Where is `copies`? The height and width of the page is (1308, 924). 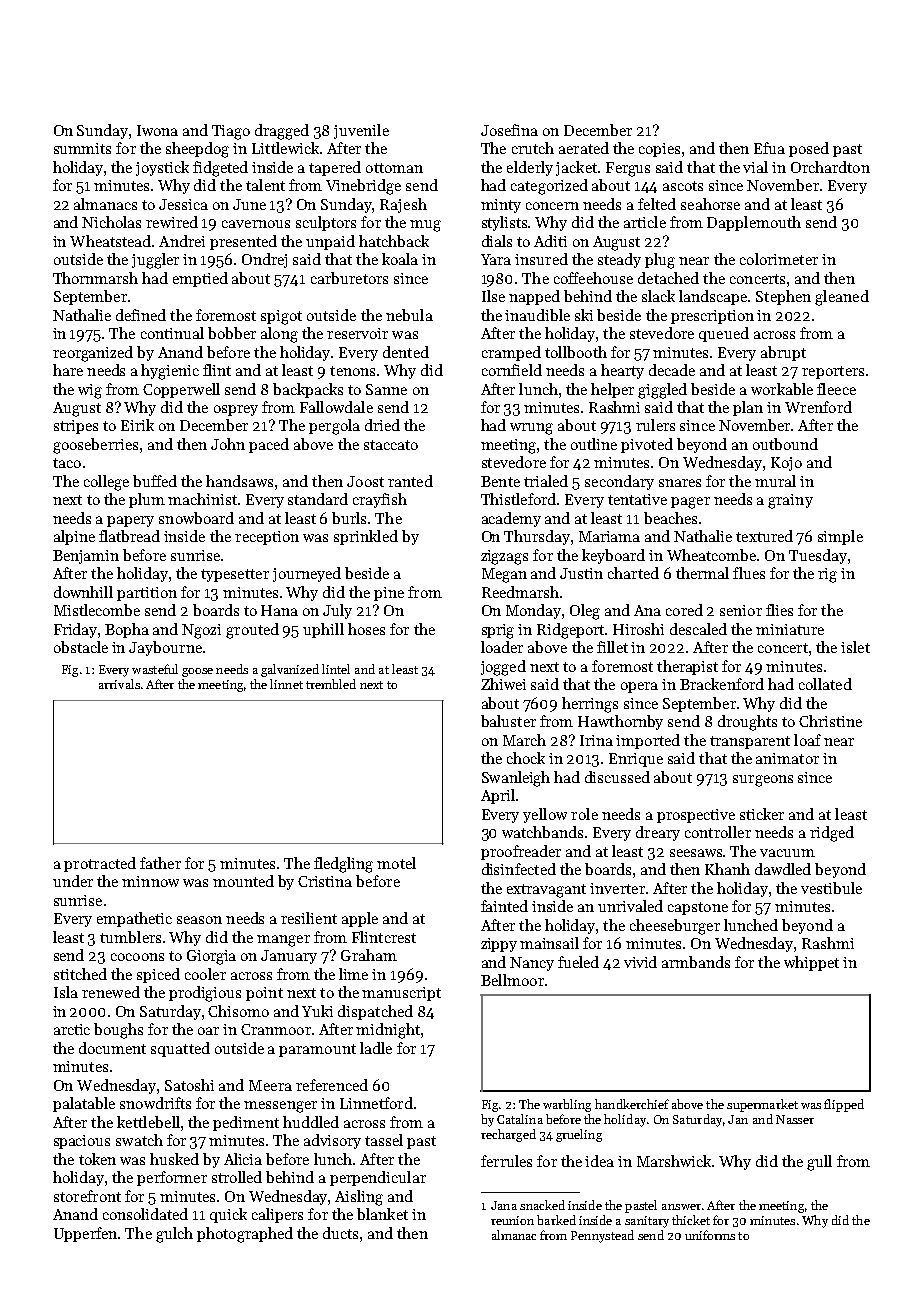
copies is located at coordinates (659, 150).
